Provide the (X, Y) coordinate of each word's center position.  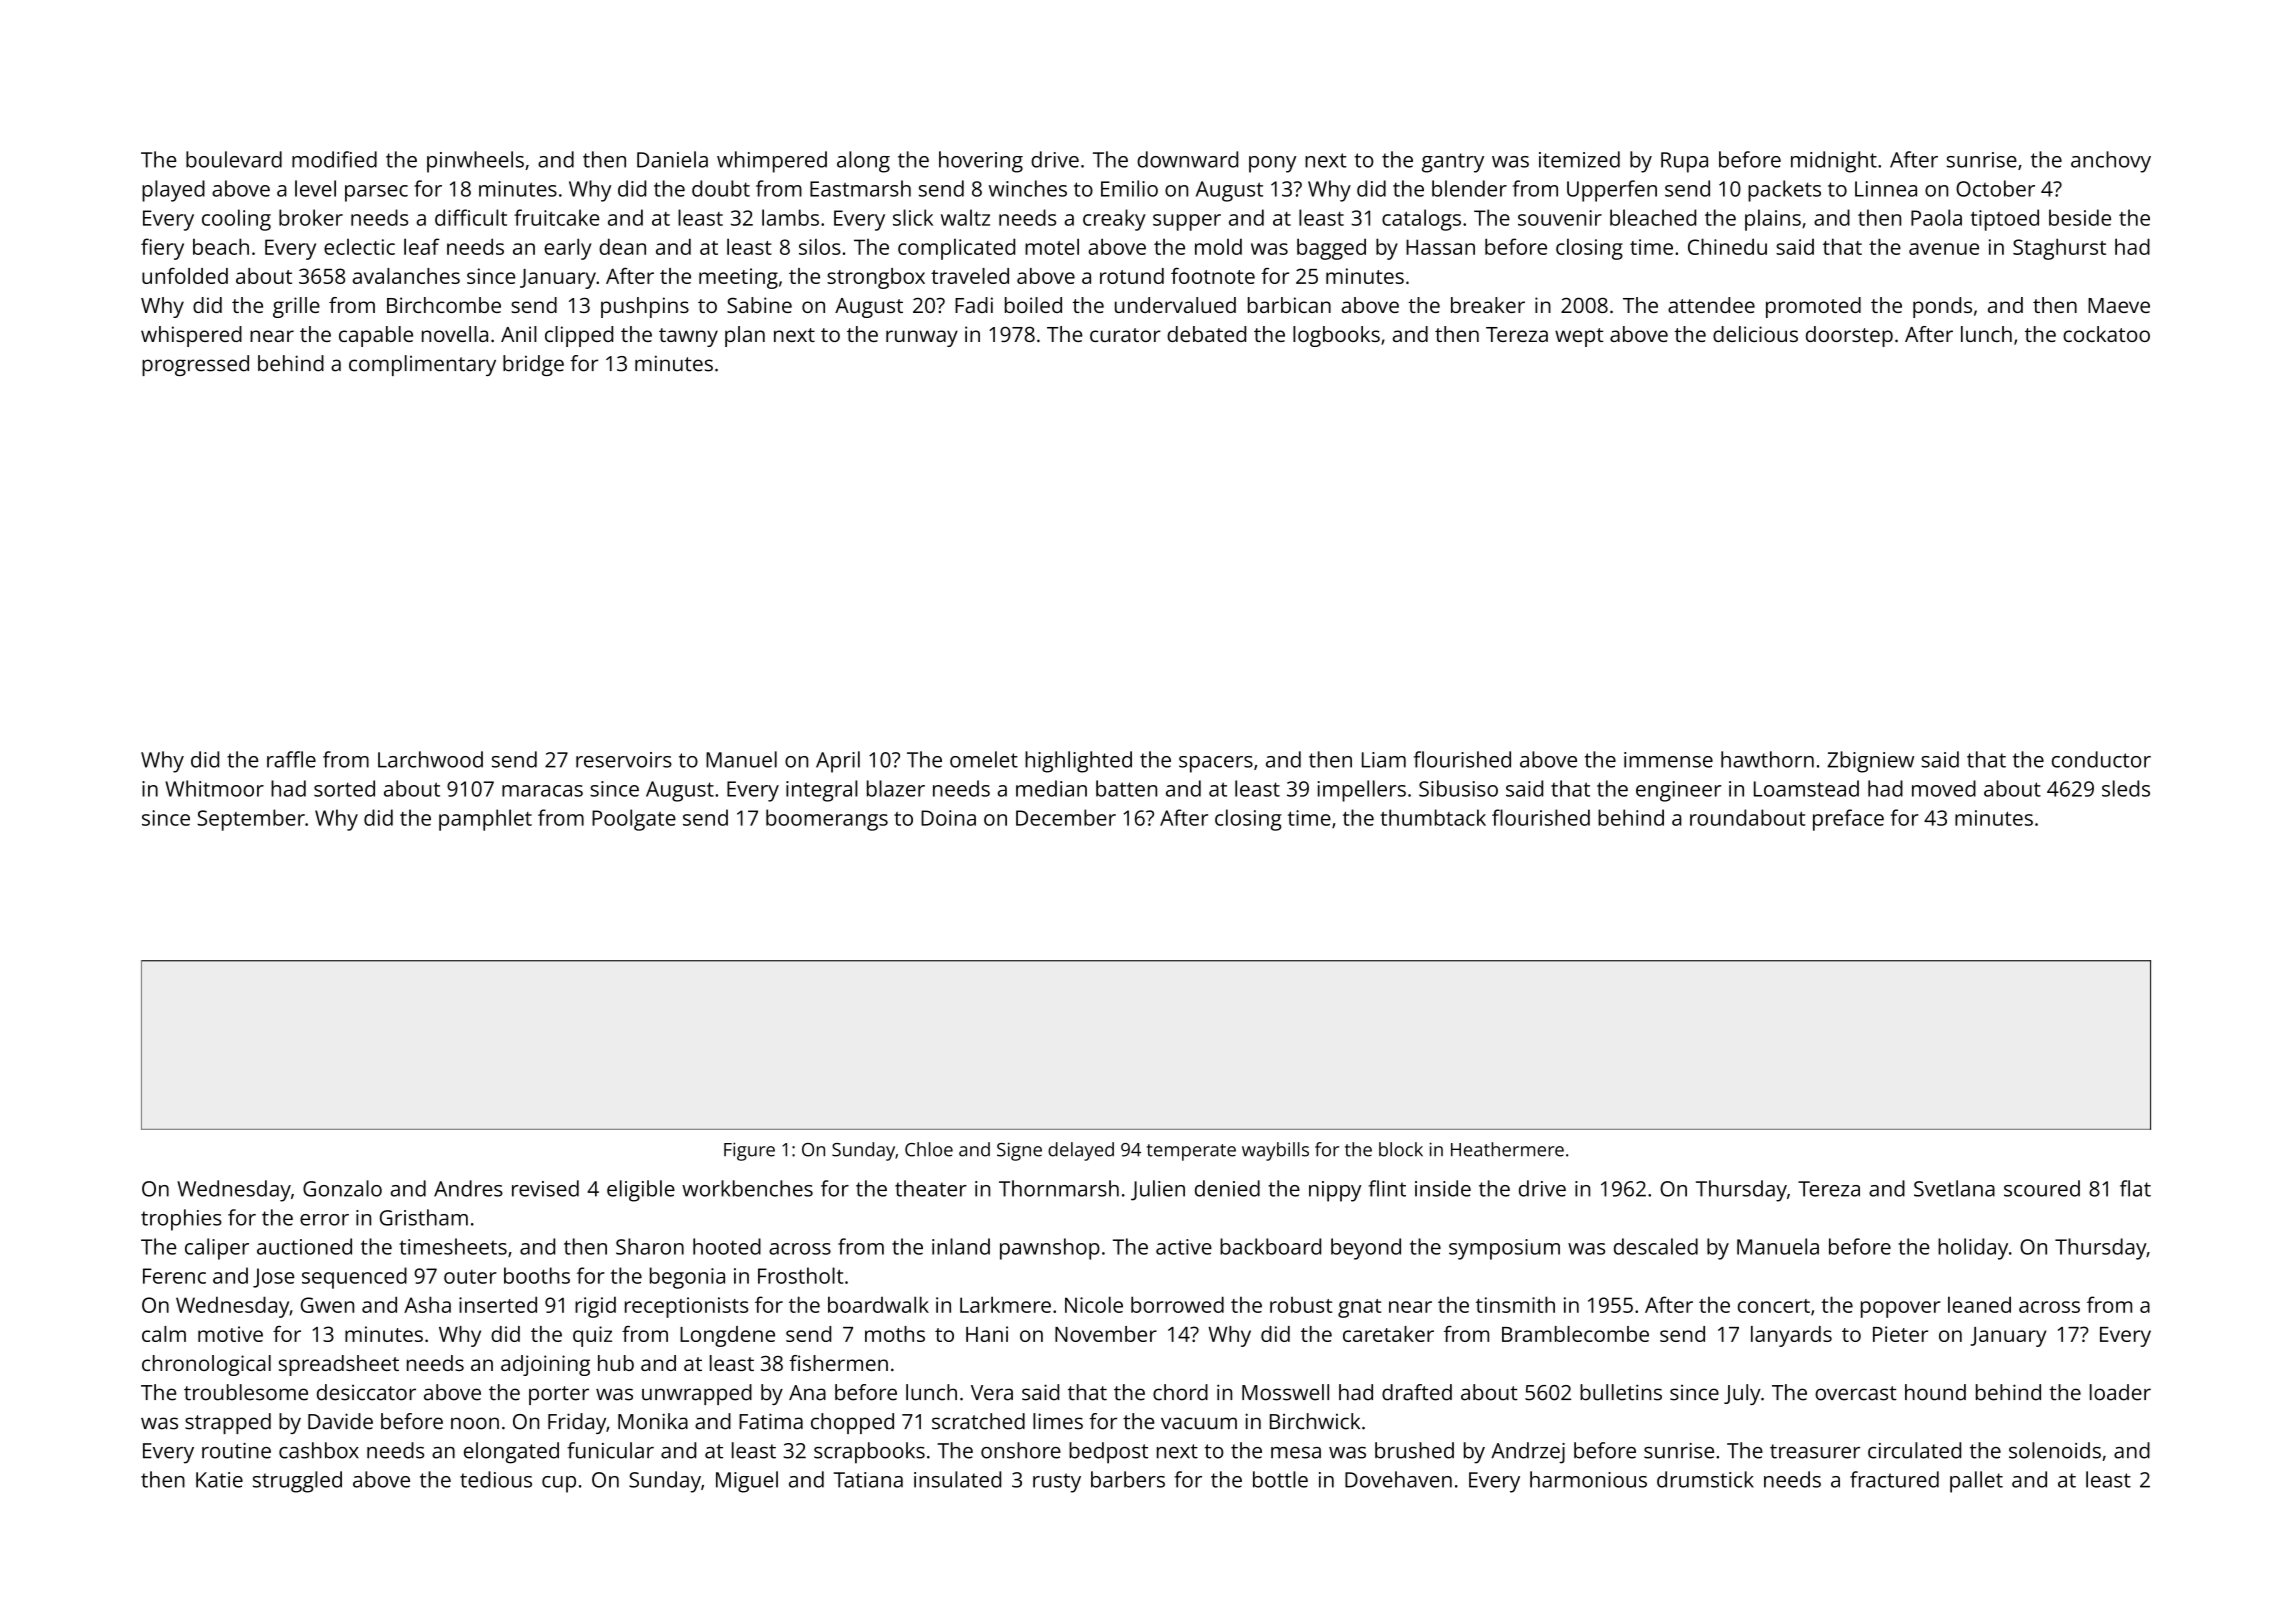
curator (1125, 335)
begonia (687, 1278)
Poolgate (634, 820)
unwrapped (697, 1394)
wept (1579, 337)
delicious (1755, 334)
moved (1944, 788)
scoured (2042, 1188)
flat (2135, 1188)
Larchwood (430, 759)
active (1184, 1247)
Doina (948, 818)
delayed (1081, 1151)
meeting (738, 278)
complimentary (422, 365)
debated (1206, 334)
